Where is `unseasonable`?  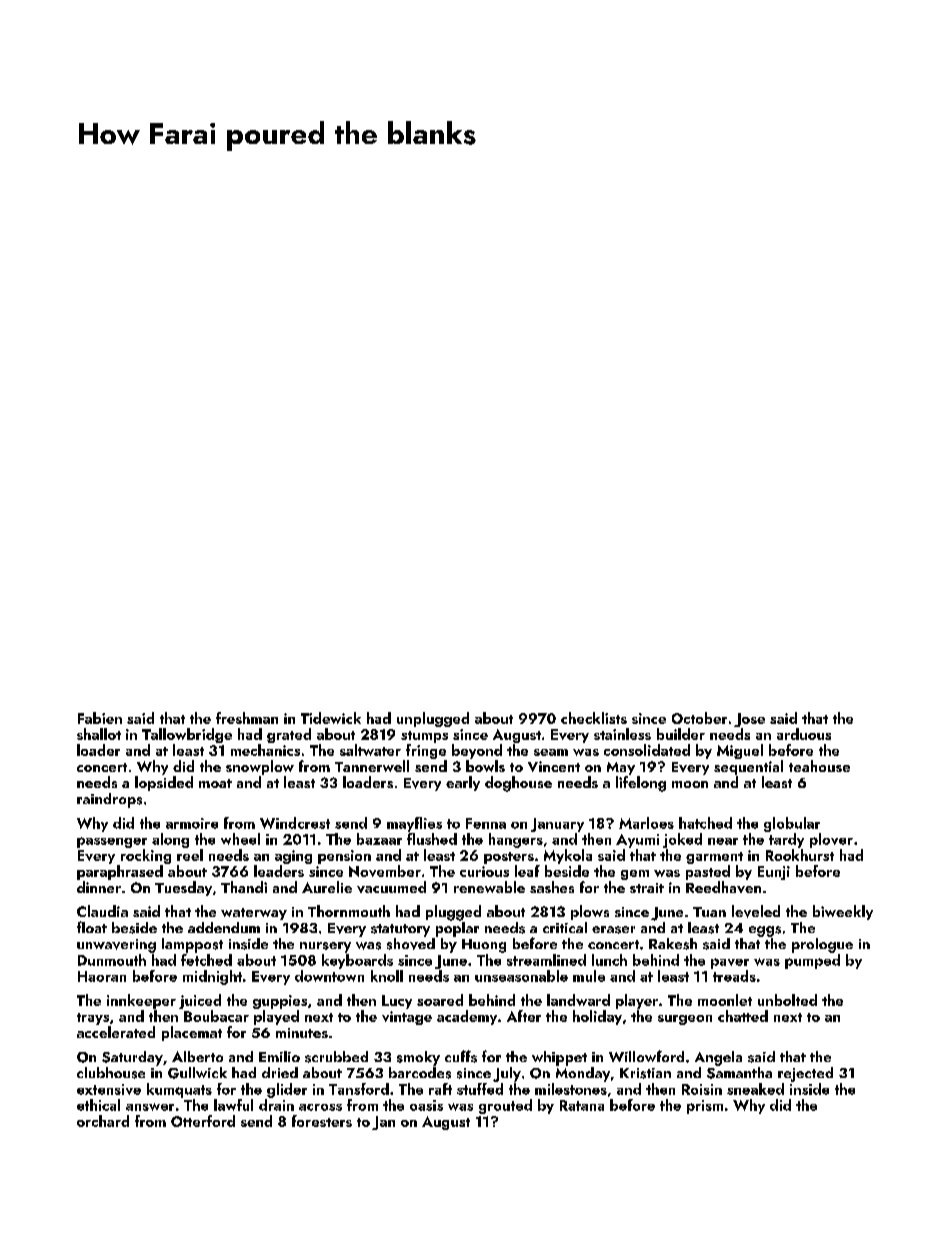
unseasonable is located at coordinates (521, 976).
